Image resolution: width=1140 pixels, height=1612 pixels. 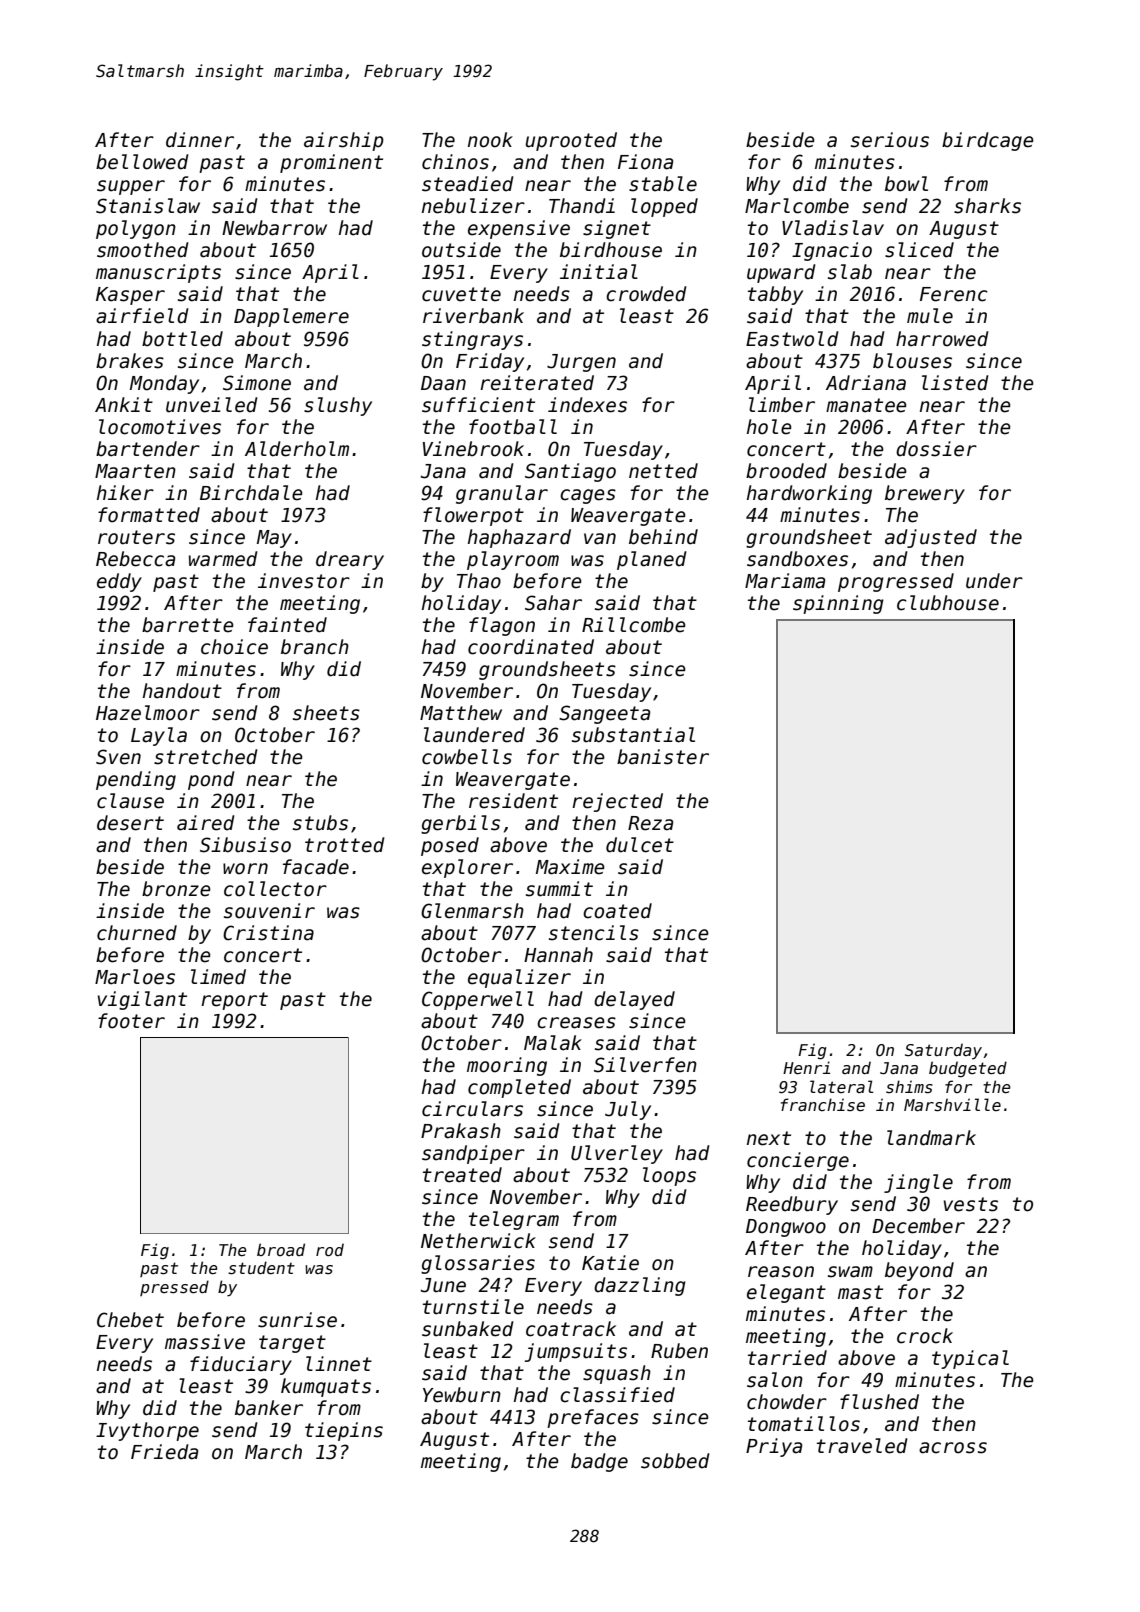 What do you see at coordinates (862, 1446) in the document?
I see `traveled` at bounding box center [862, 1446].
